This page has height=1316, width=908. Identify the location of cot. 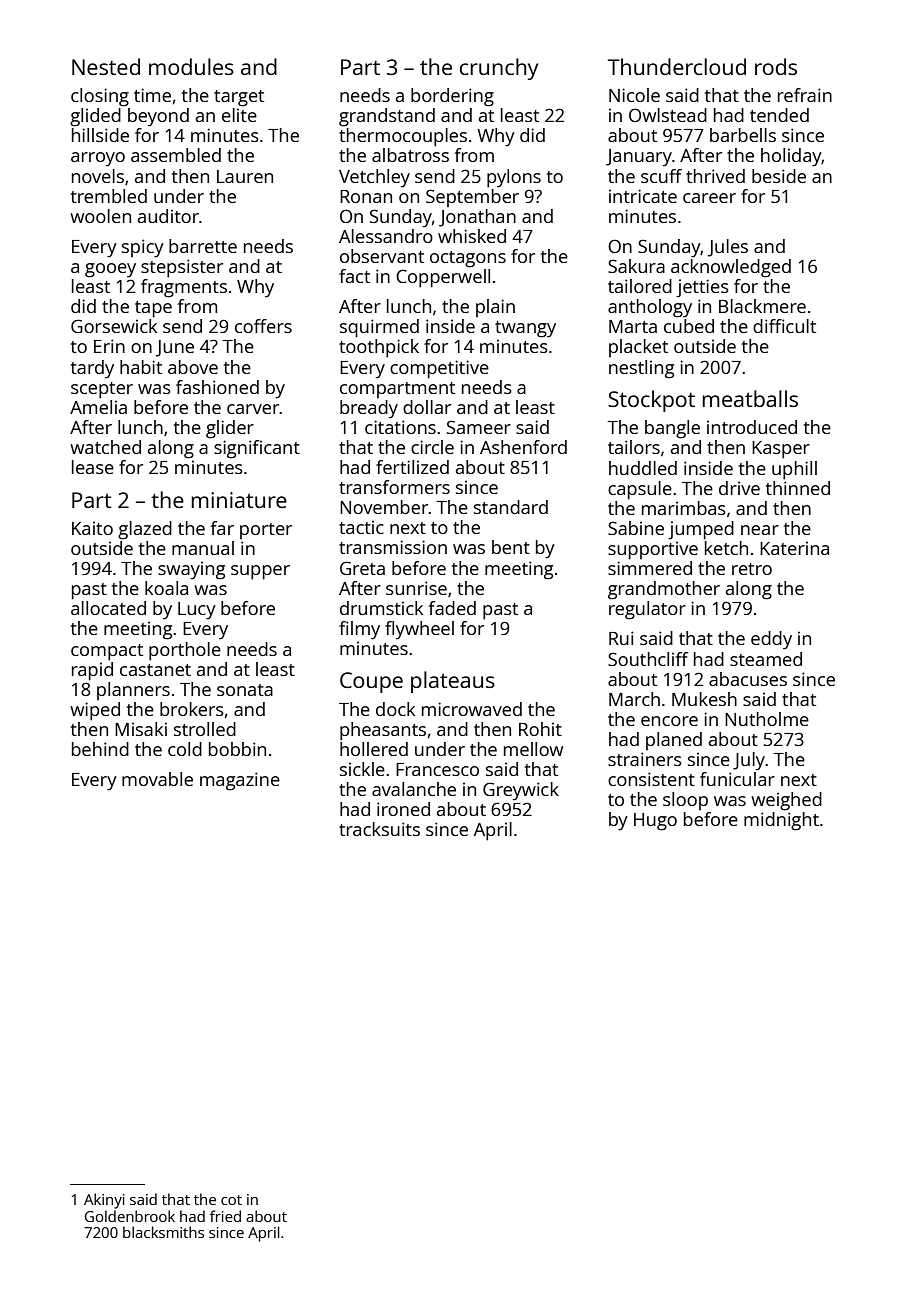
(231, 1200).
